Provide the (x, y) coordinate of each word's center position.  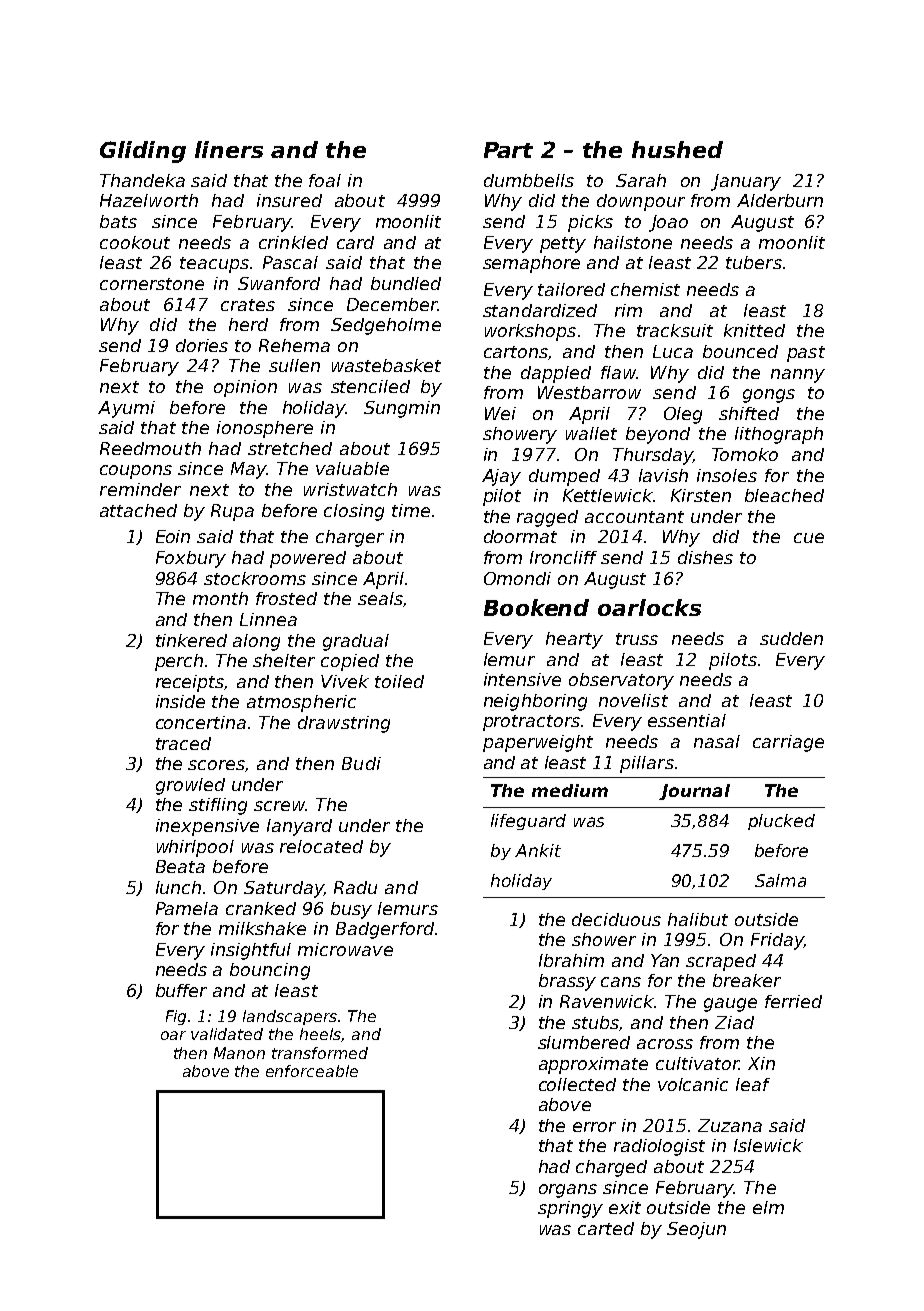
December (392, 304)
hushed (677, 149)
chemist (645, 289)
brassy (567, 982)
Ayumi (126, 409)
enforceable (312, 1071)
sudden (791, 638)
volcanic (693, 1084)
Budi (361, 763)
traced (183, 743)
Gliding (143, 152)
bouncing (270, 971)
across (665, 1044)
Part (508, 150)
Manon (239, 1053)
